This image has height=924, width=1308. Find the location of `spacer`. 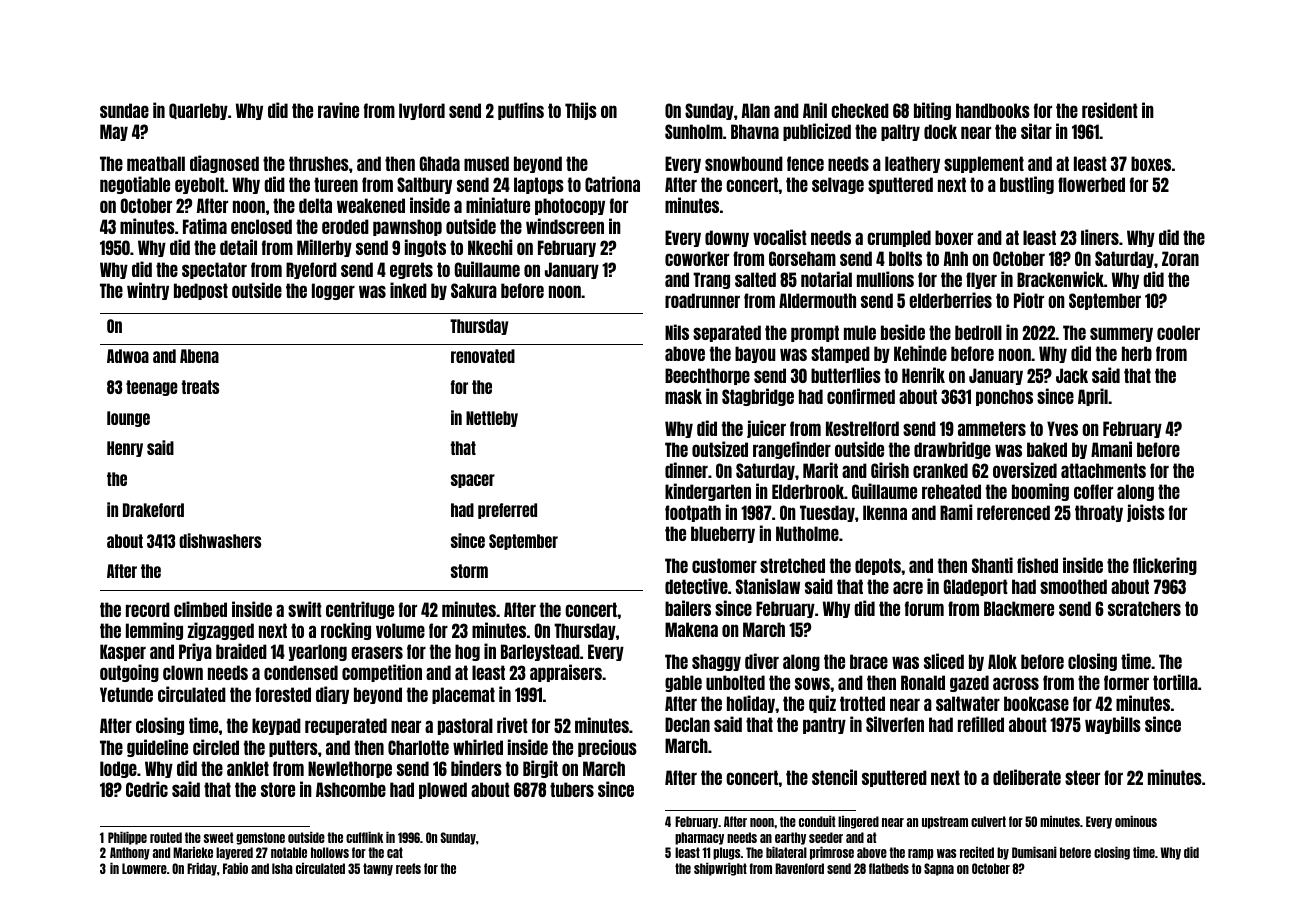

spacer is located at coordinates (473, 481).
